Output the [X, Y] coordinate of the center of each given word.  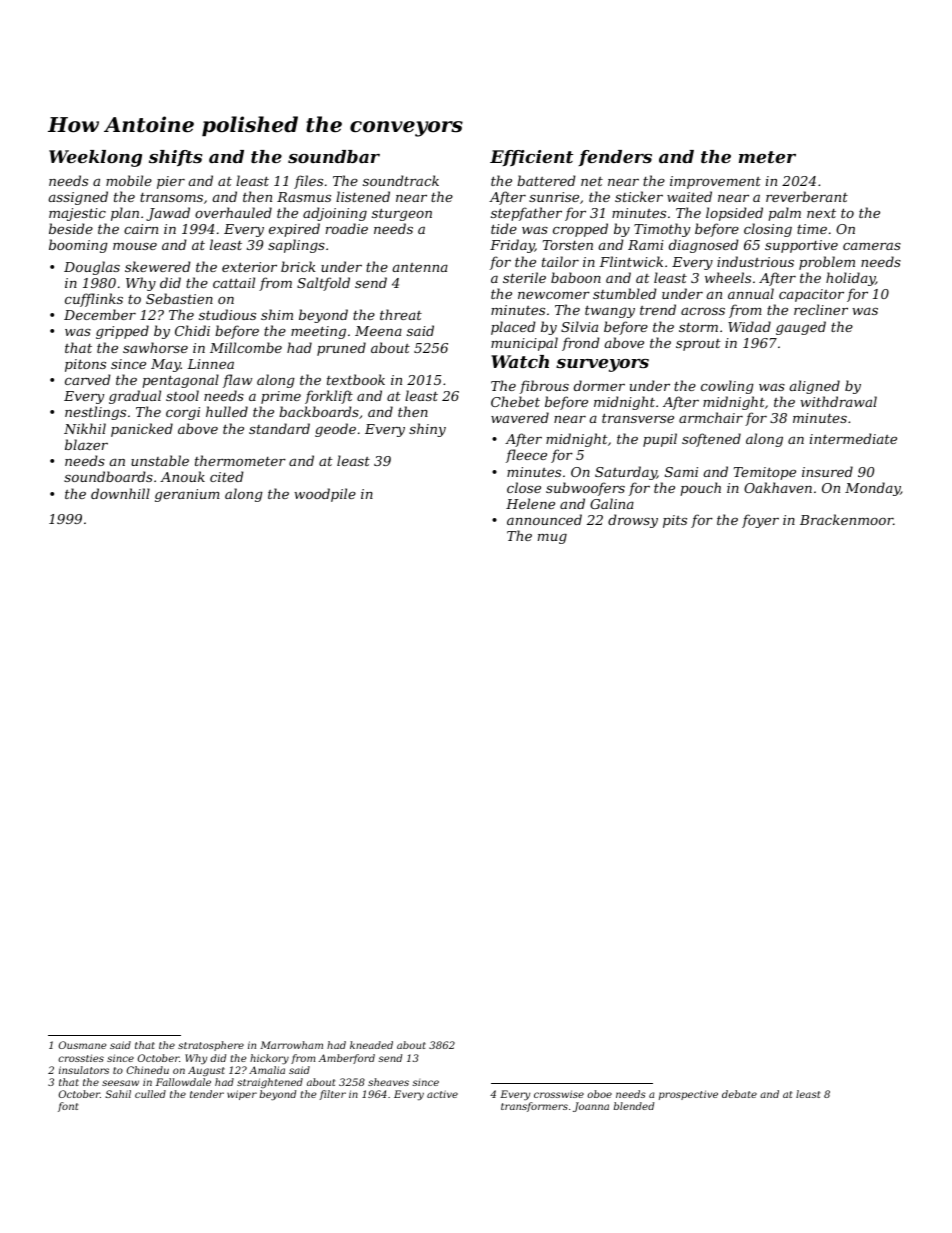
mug [552, 539]
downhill [120, 493]
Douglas [92, 268]
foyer [760, 521]
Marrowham [291, 1045]
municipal [524, 344]
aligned [815, 387]
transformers [534, 1107]
